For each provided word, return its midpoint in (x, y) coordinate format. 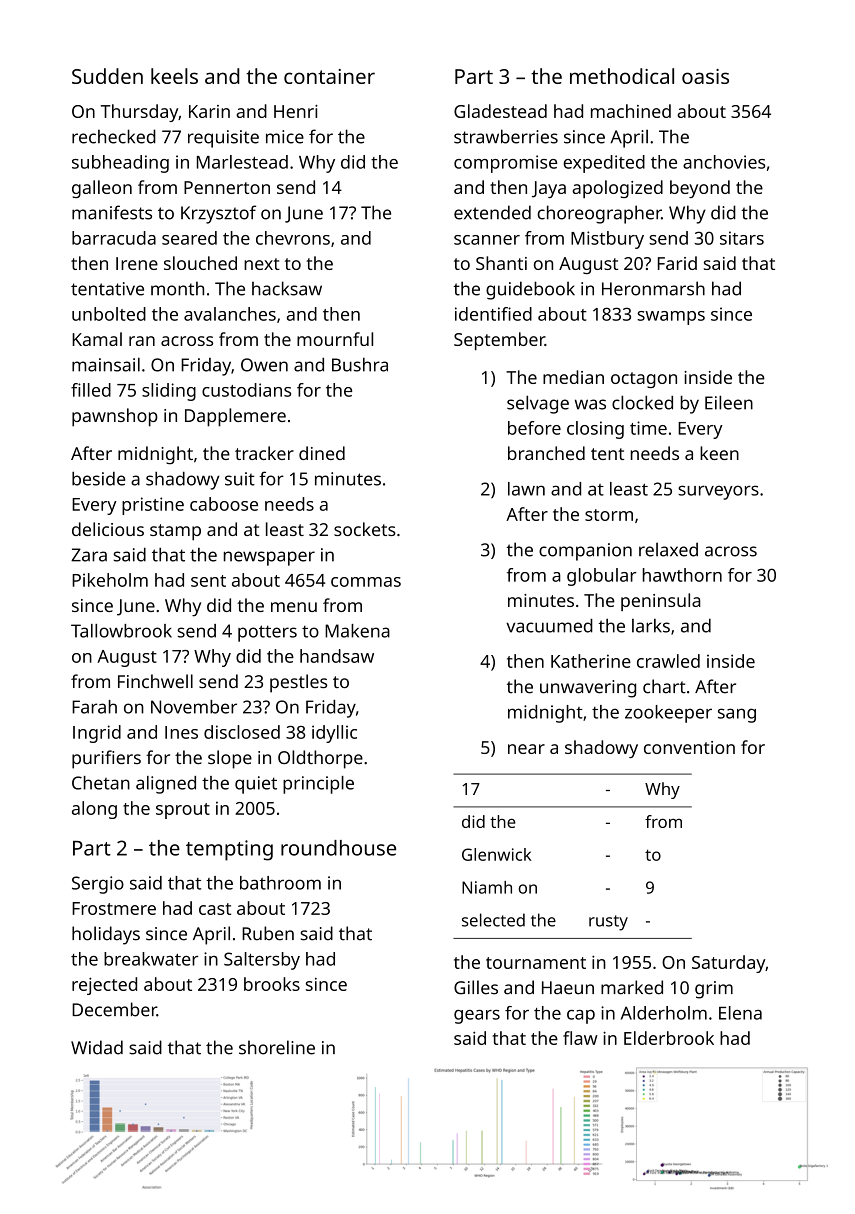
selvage (538, 404)
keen (719, 453)
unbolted (109, 314)
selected (493, 920)
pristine (153, 506)
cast (215, 909)
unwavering (588, 689)
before (534, 428)
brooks (272, 984)
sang (737, 715)
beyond (700, 189)
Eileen (729, 402)
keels (174, 76)
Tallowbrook (121, 631)
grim (714, 990)
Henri (296, 111)
